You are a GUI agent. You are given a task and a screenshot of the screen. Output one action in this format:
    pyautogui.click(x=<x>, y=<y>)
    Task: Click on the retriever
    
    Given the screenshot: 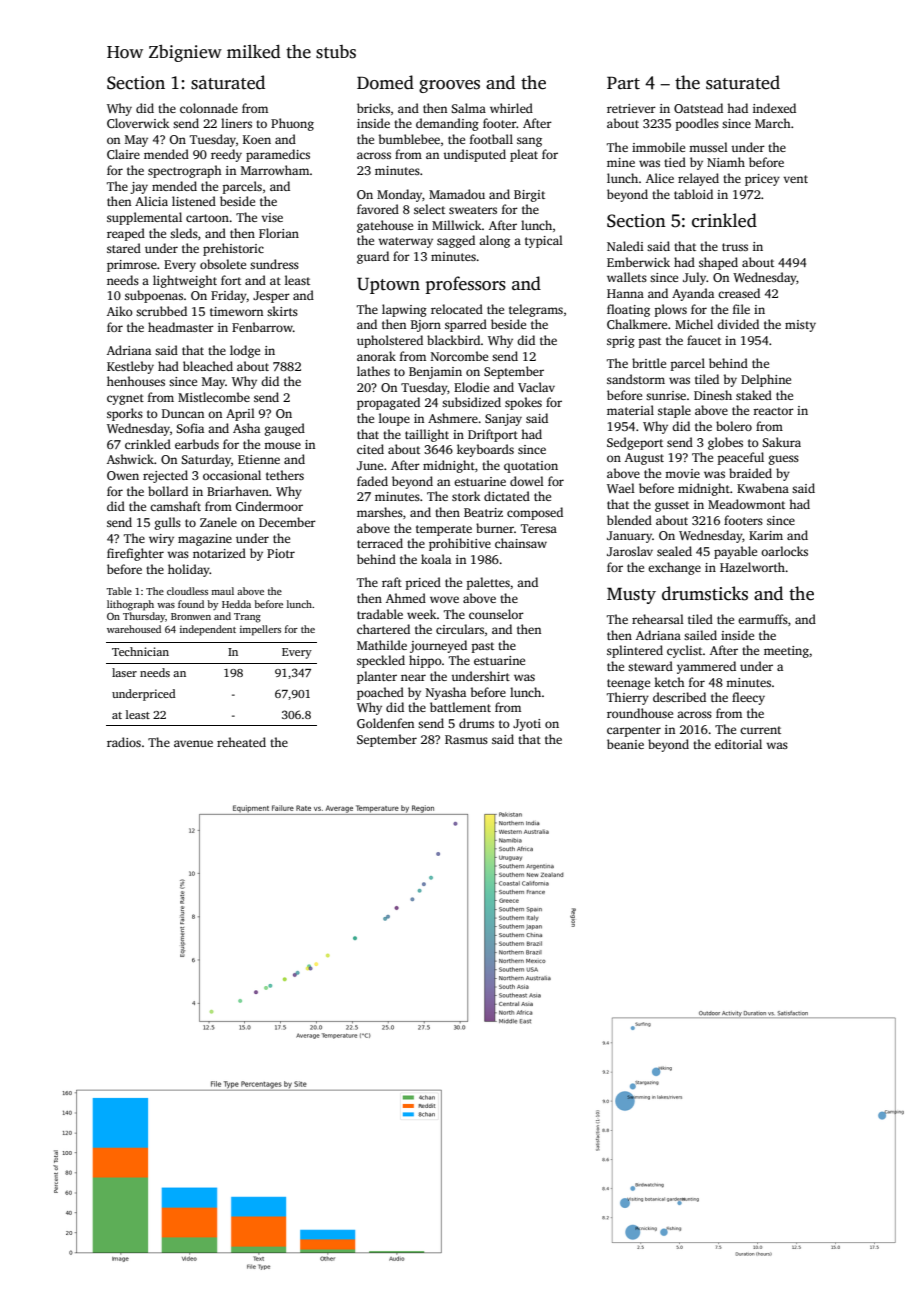 What is the action you would take?
    pyautogui.click(x=631, y=108)
